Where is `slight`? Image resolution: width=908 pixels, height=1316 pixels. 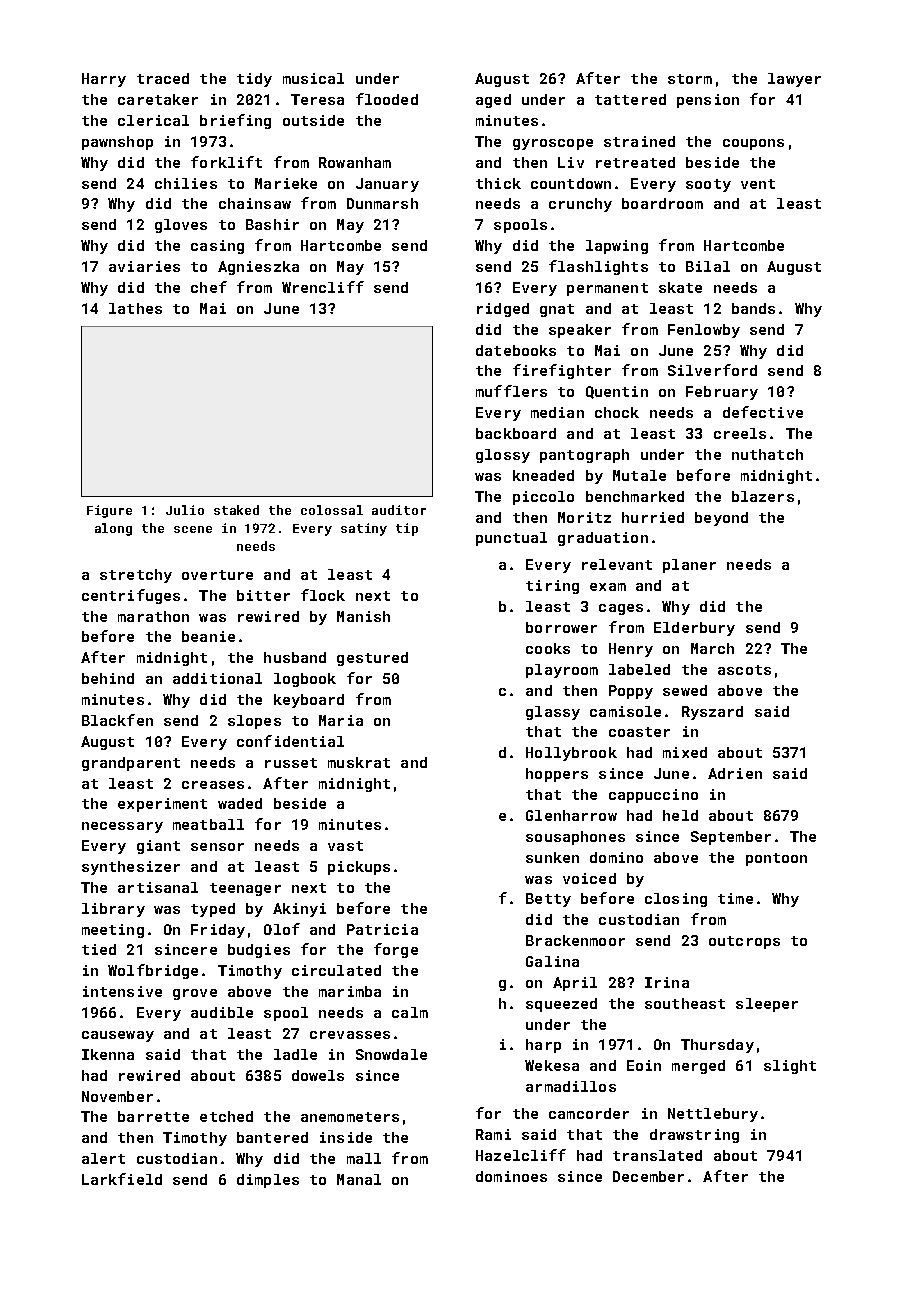 slight is located at coordinates (790, 1067).
